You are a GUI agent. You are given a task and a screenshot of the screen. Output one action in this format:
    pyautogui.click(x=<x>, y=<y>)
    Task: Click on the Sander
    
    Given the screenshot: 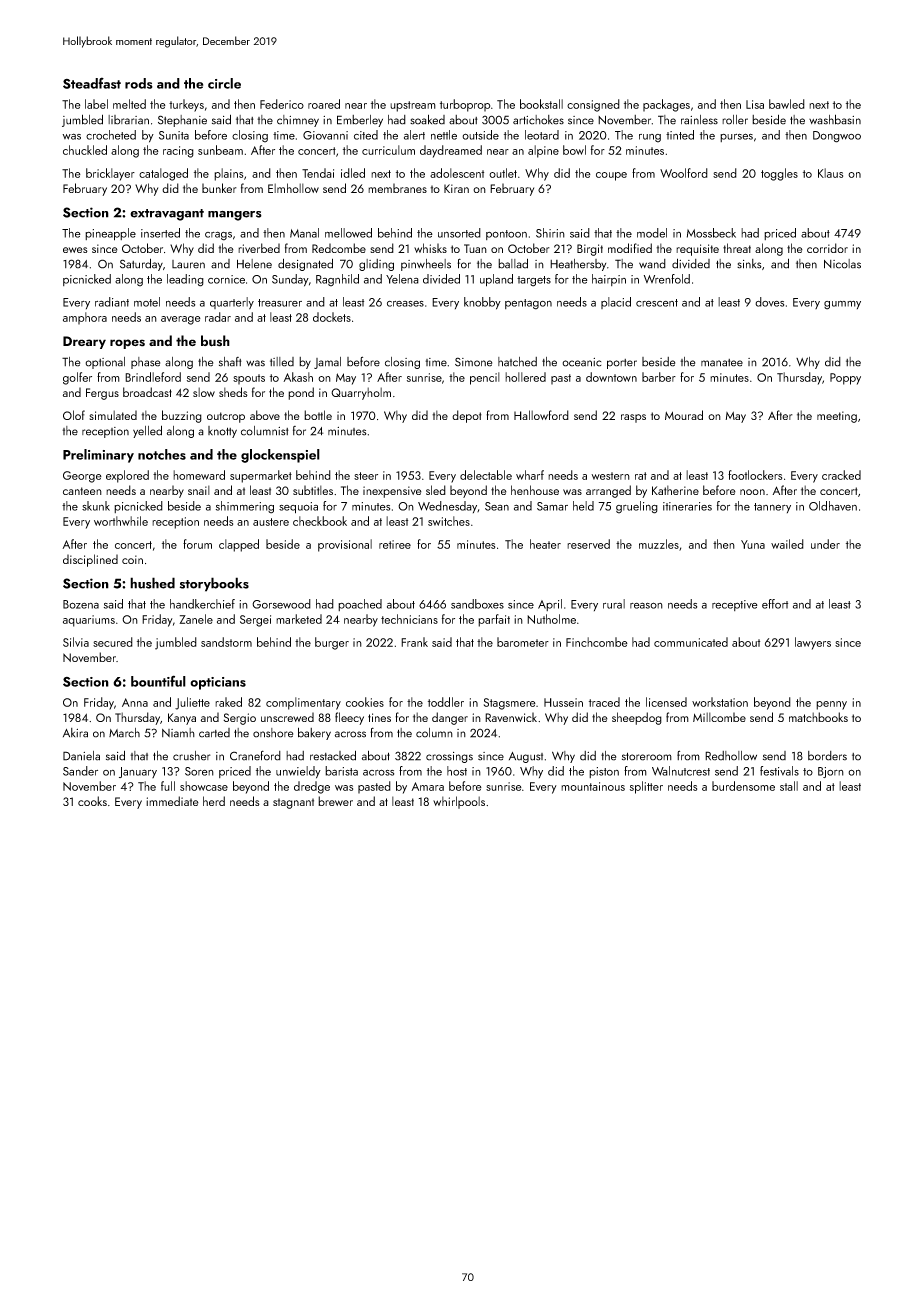 What is the action you would take?
    pyautogui.click(x=80, y=771)
